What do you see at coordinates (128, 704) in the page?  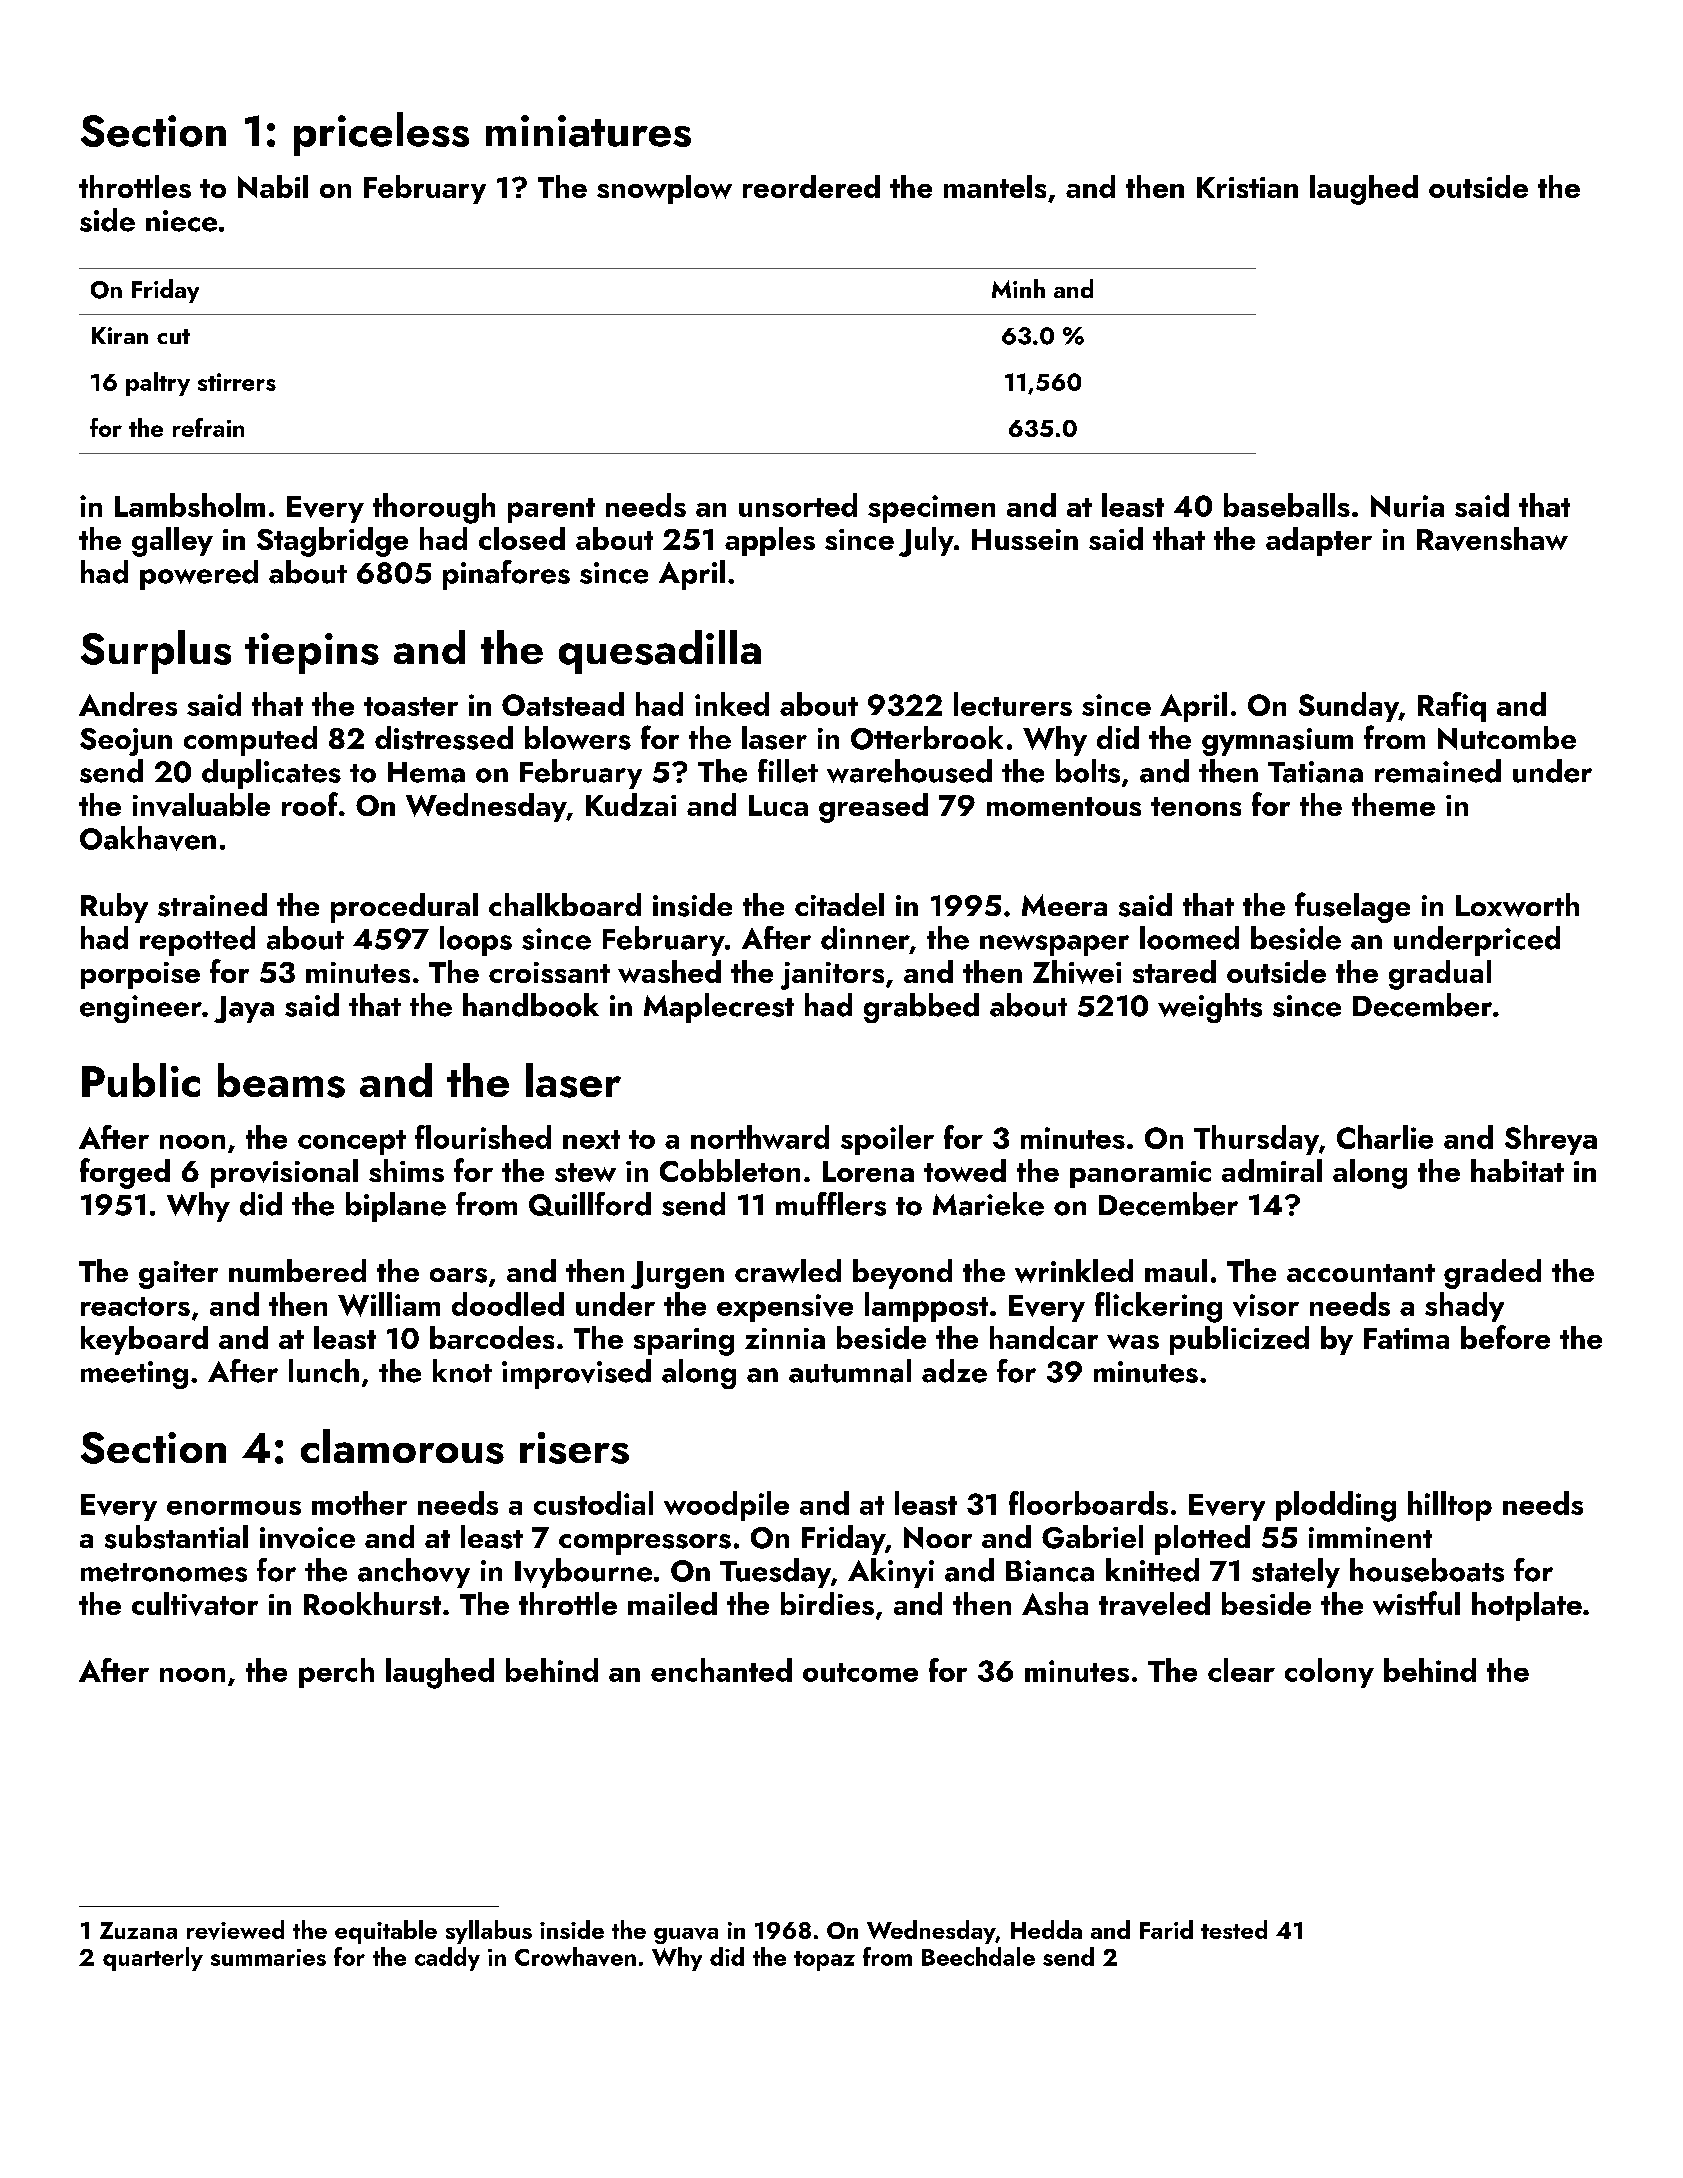 I see `Andres` at bounding box center [128, 704].
